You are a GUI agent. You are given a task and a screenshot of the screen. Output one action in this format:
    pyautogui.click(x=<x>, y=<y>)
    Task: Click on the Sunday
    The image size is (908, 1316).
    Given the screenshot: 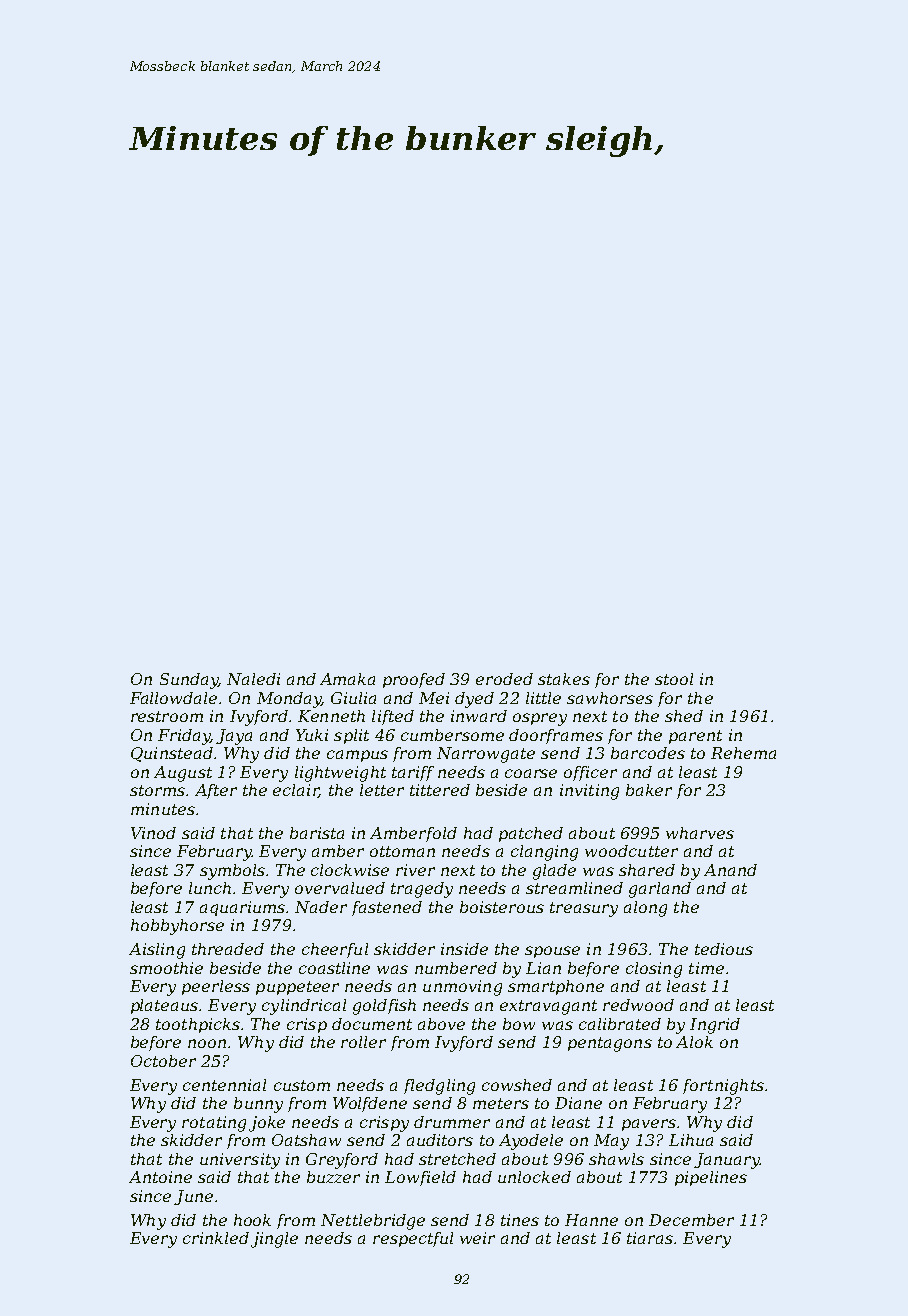 What is the action you would take?
    pyautogui.click(x=189, y=681)
